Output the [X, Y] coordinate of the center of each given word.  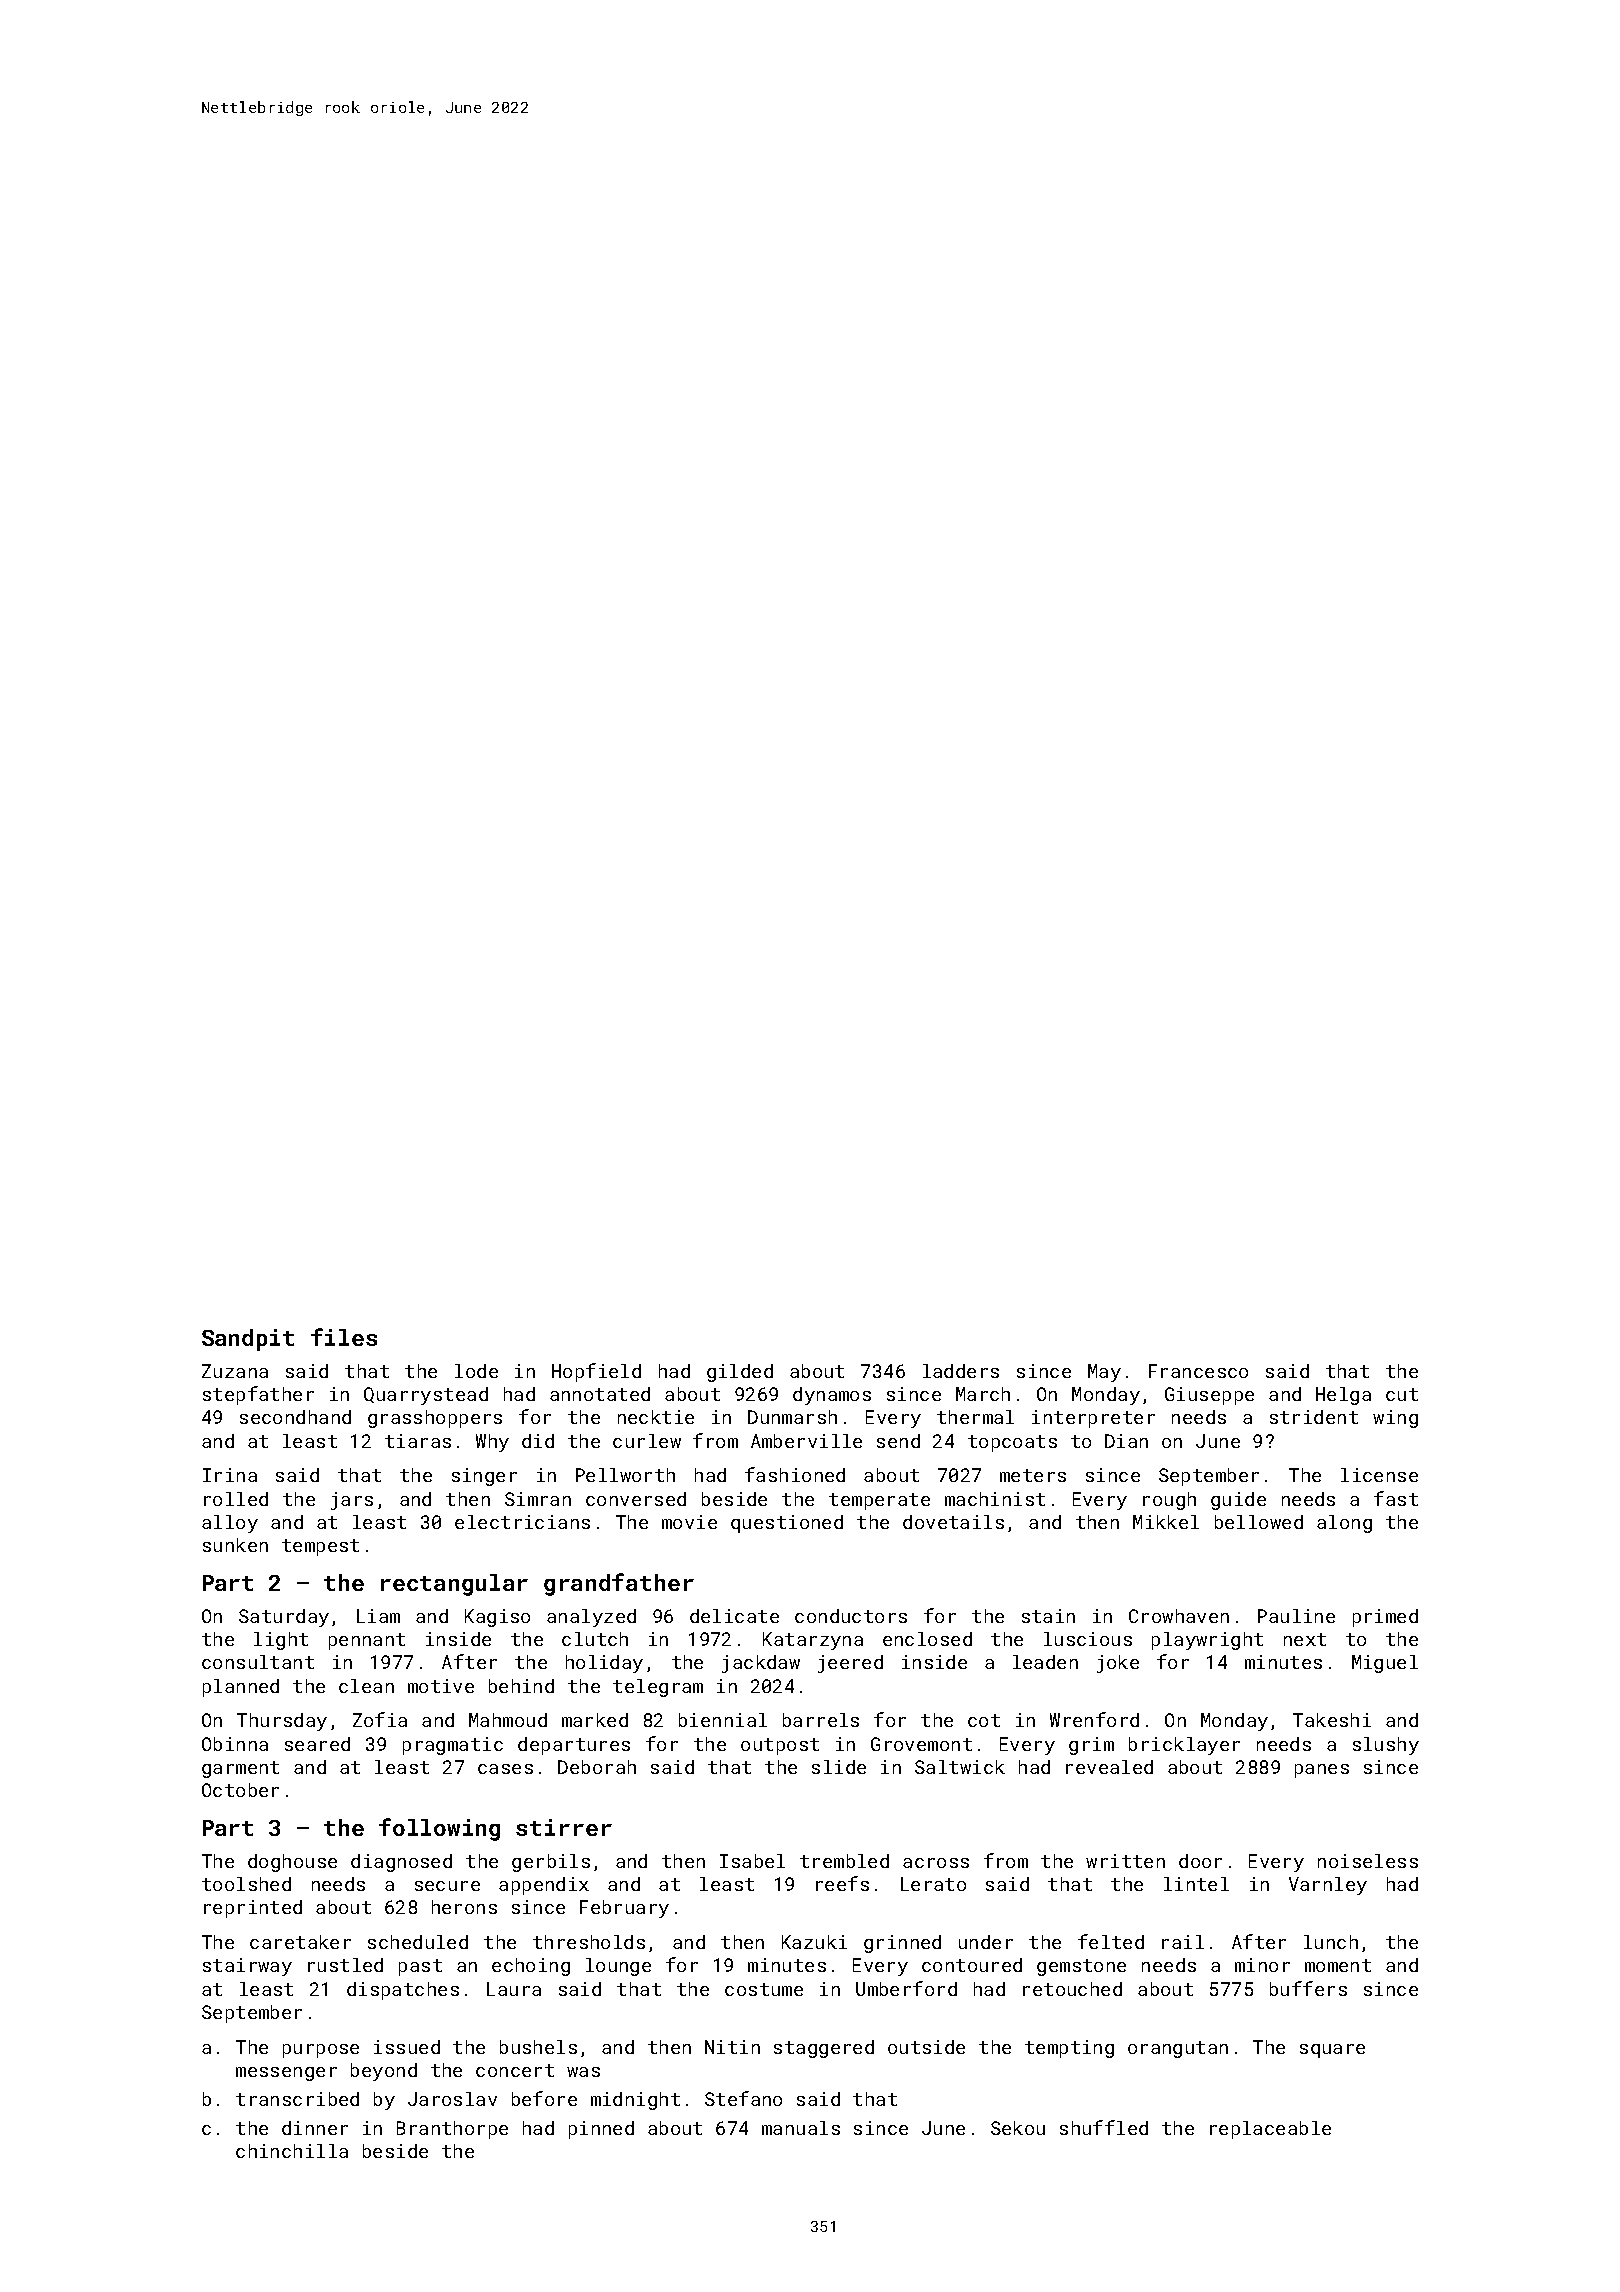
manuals [801, 2128]
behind [521, 1686]
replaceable [1270, 2130]
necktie [656, 1417]
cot [984, 1720]
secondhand [295, 1417]
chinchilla [292, 2151]
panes [1322, 1771]
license [1379, 1475]
